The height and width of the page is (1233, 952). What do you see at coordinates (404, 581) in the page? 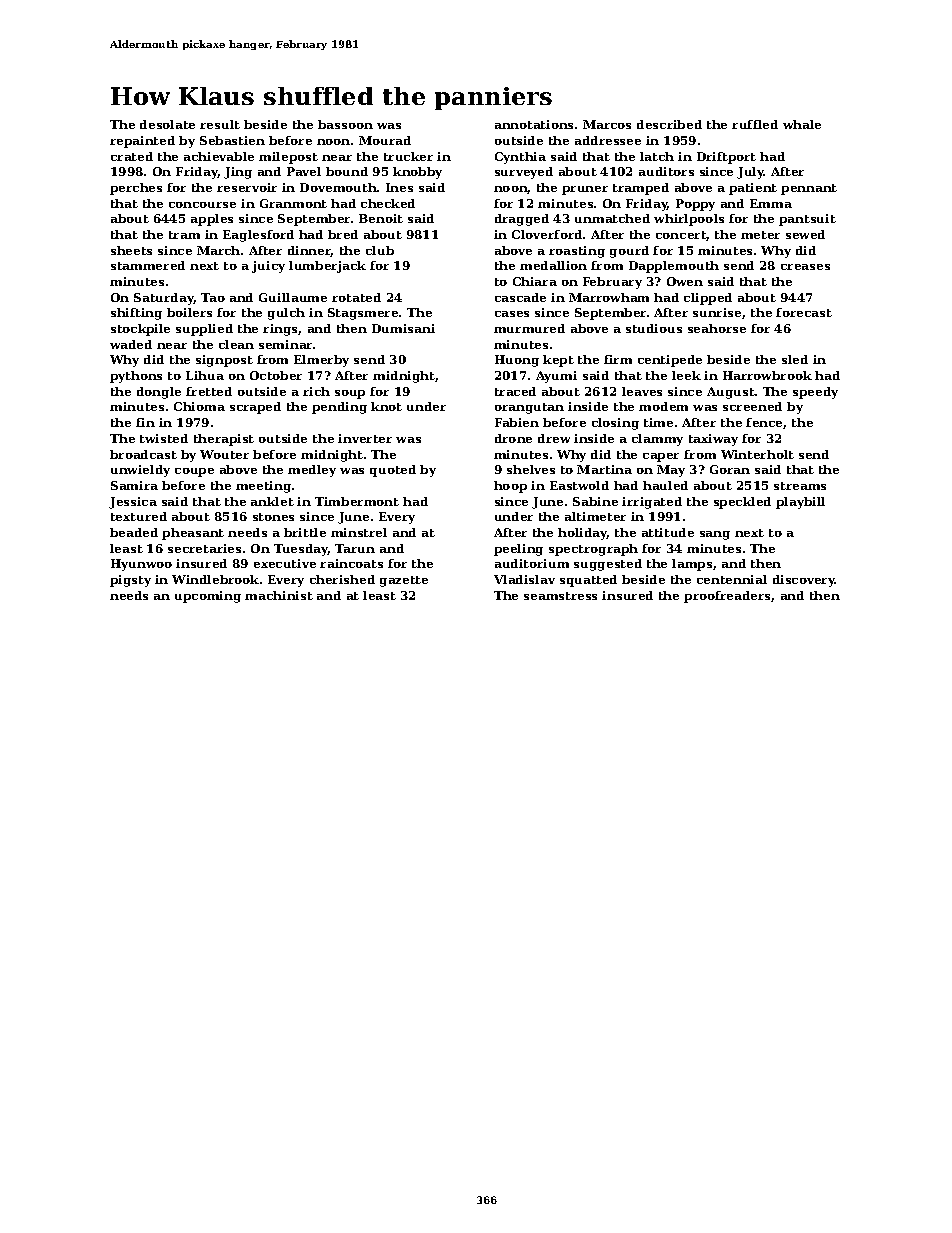
I see `gazette` at bounding box center [404, 581].
